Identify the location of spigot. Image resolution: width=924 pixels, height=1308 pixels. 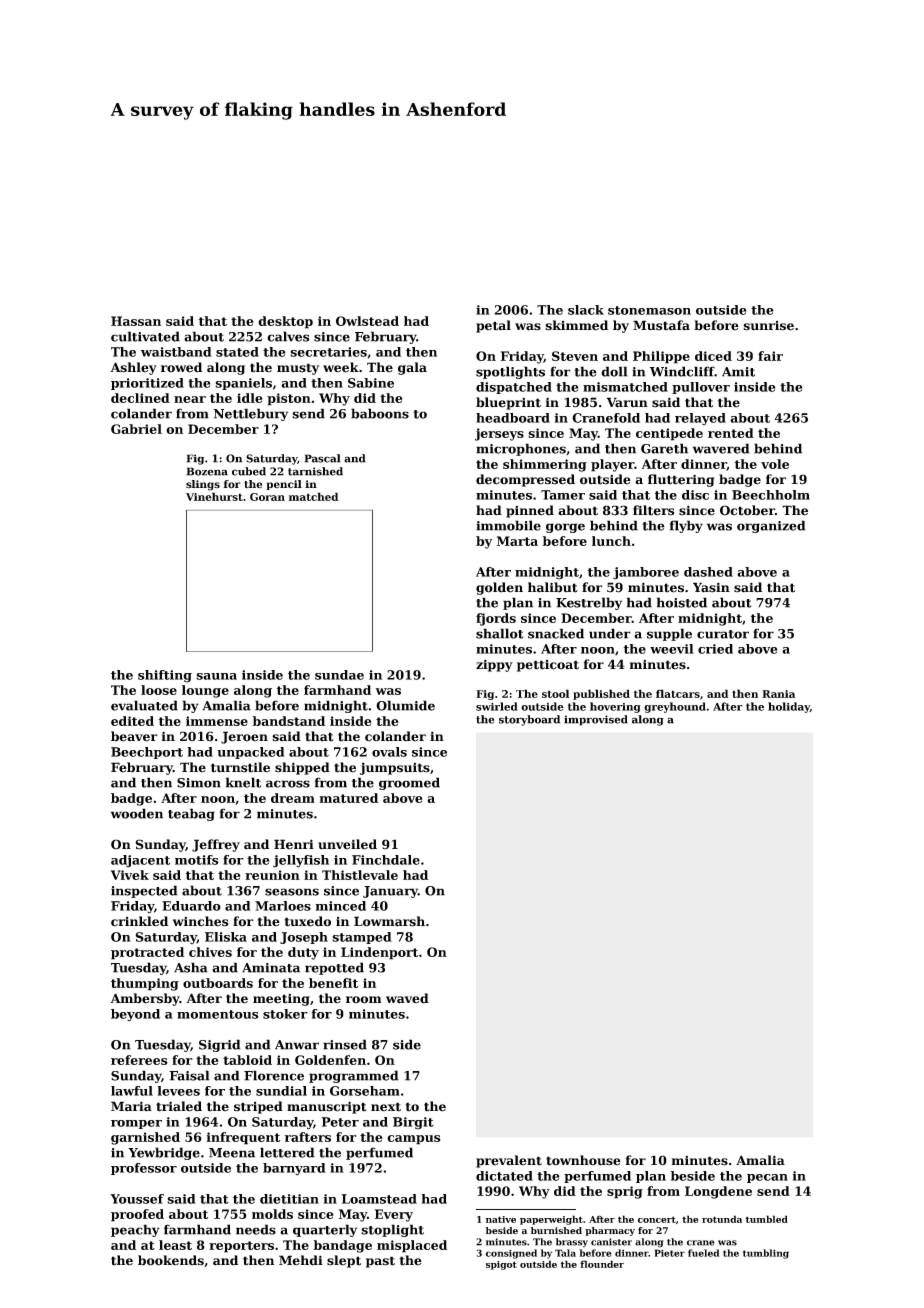
(501, 1265).
